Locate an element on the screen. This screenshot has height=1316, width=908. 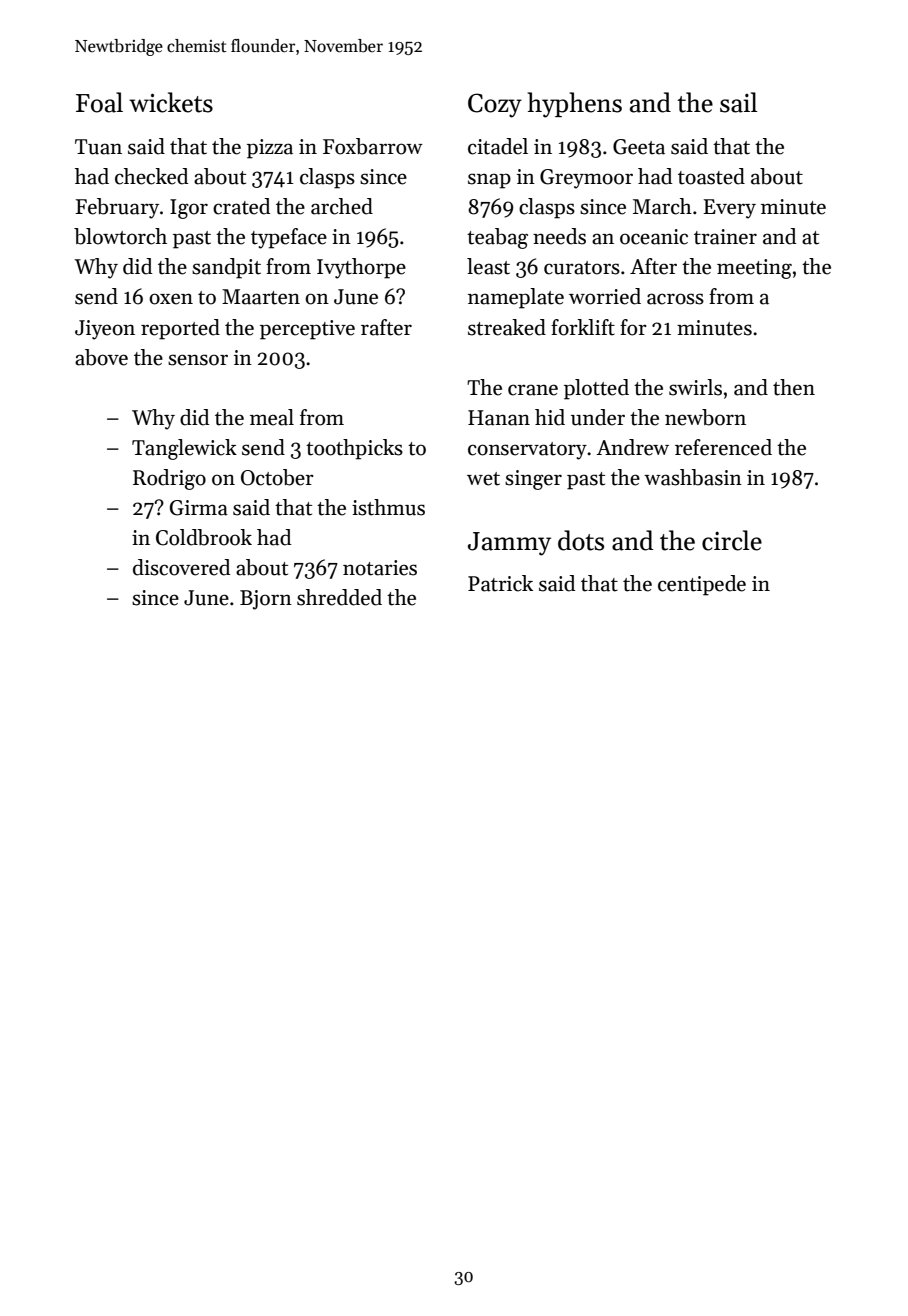
newborn is located at coordinates (705, 417).
